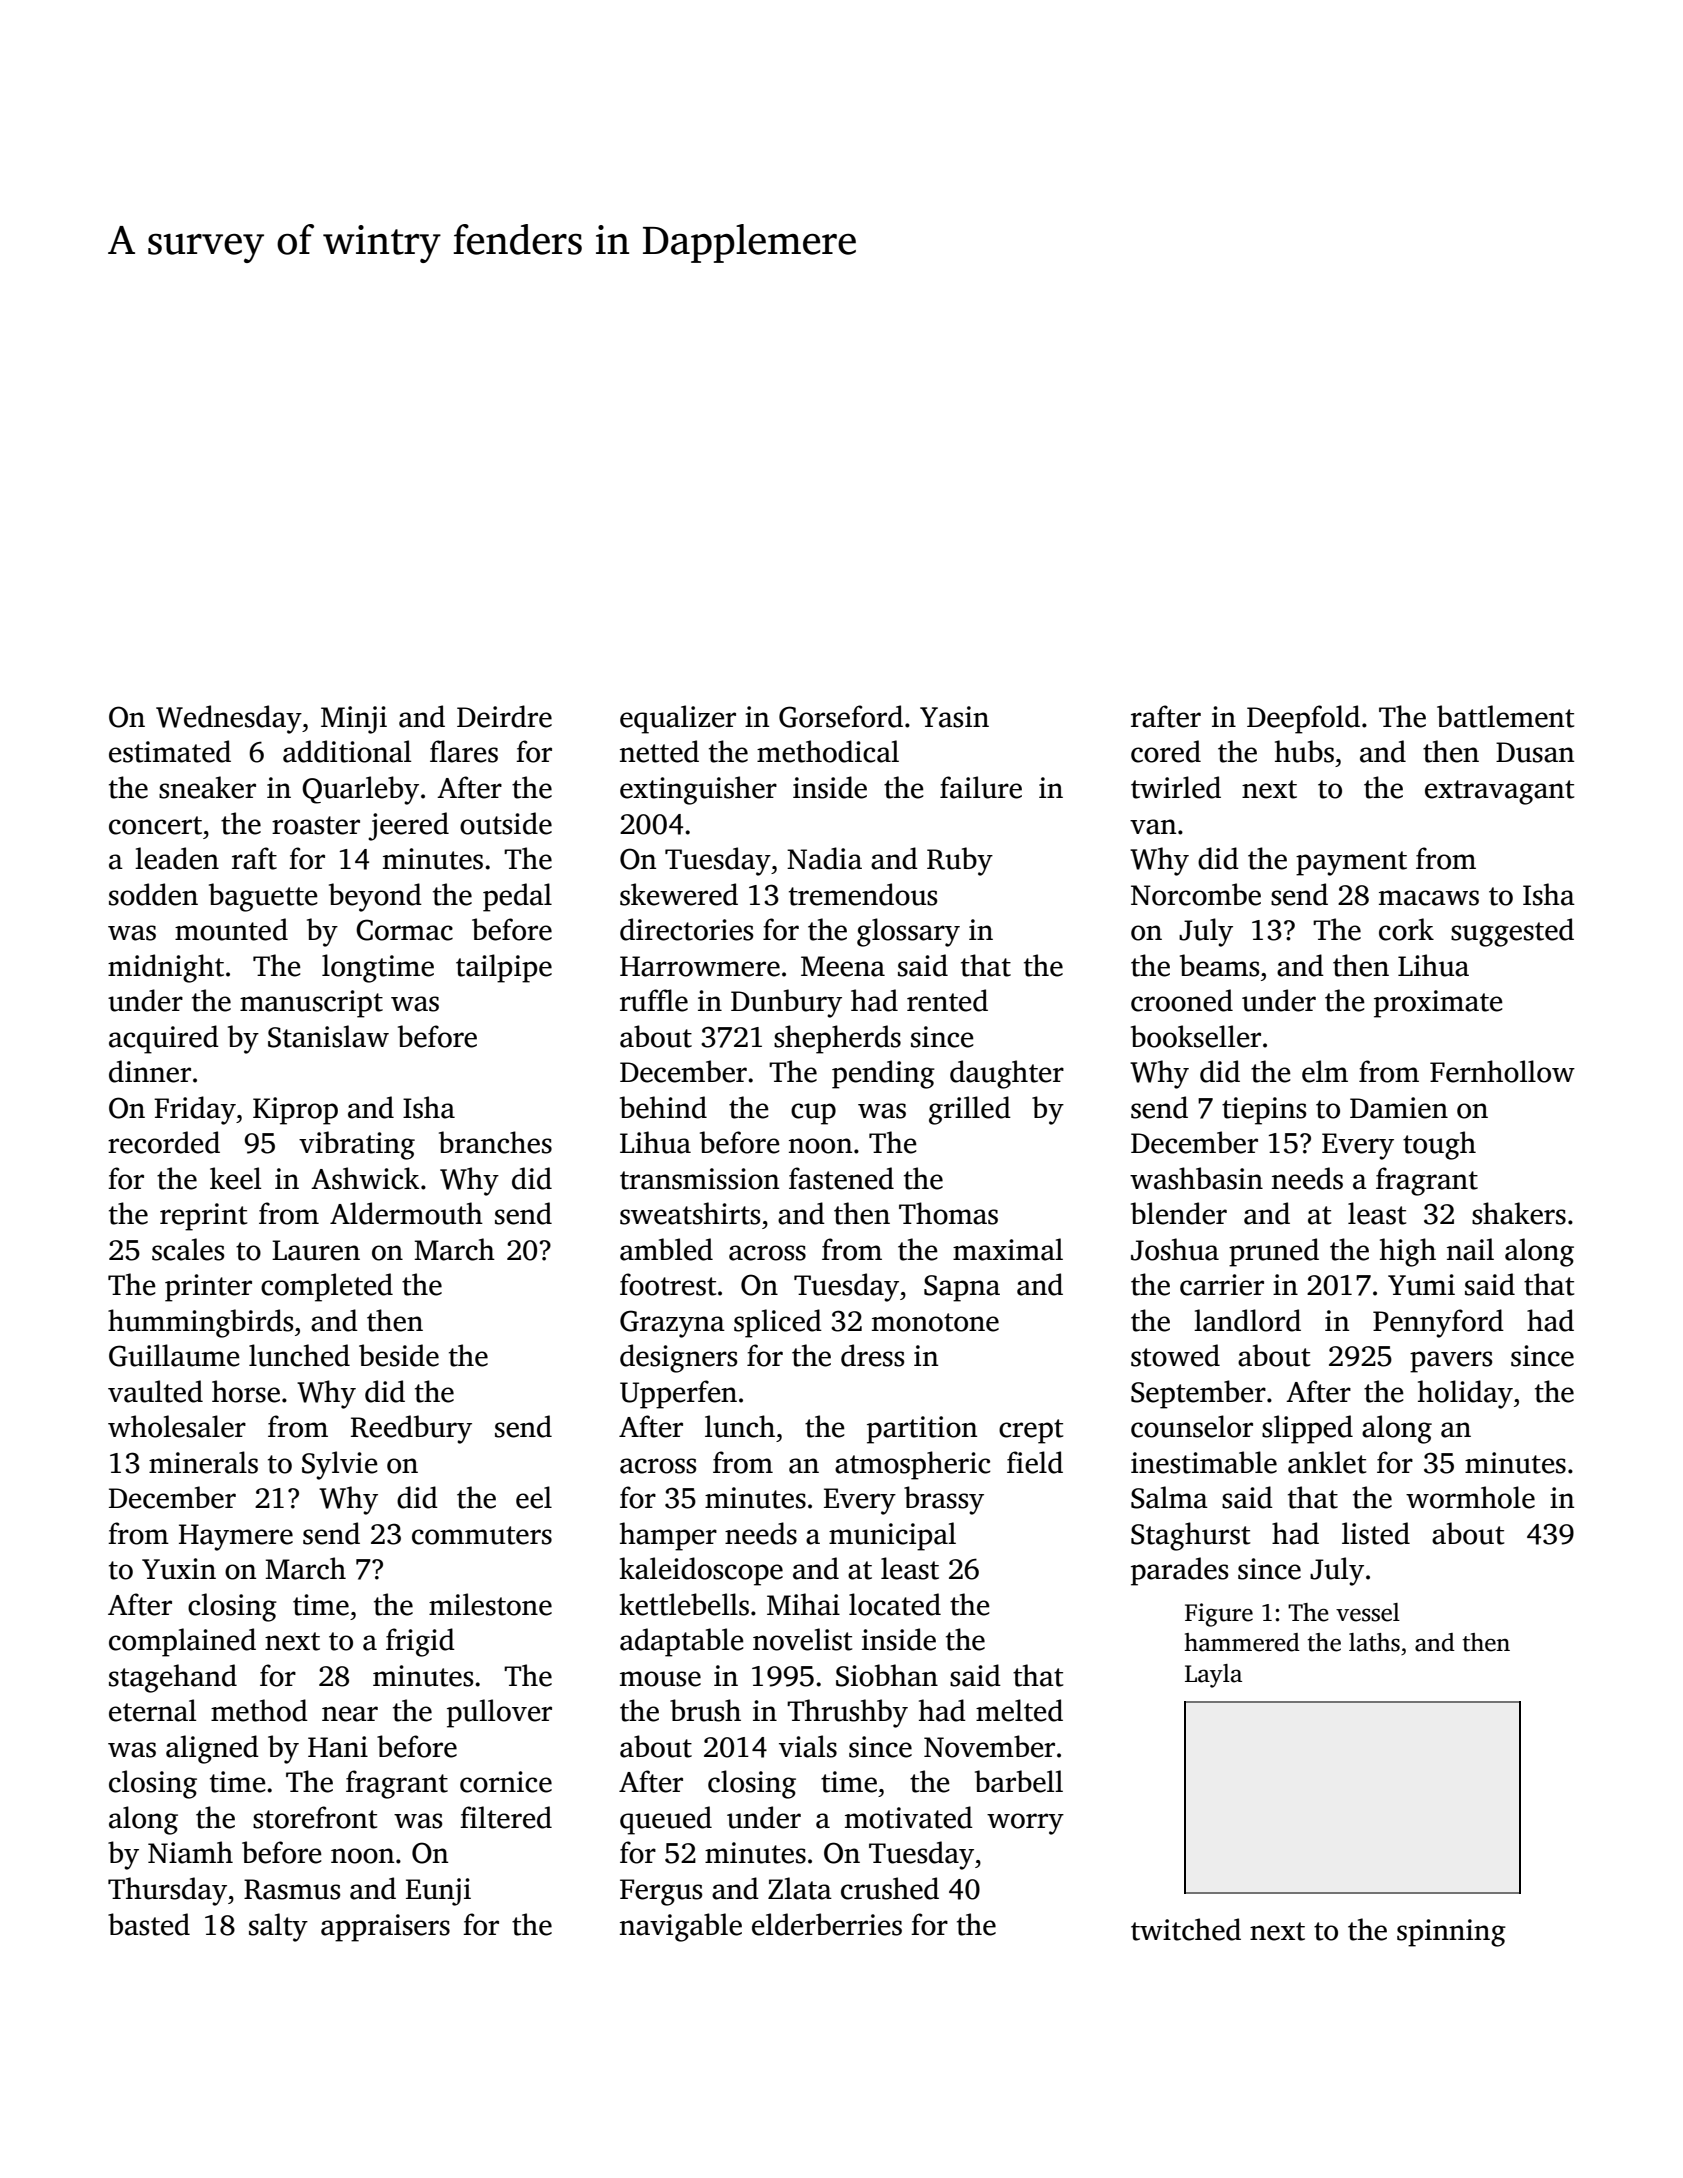  What do you see at coordinates (411, 1429) in the document?
I see `Reedbury` at bounding box center [411, 1429].
